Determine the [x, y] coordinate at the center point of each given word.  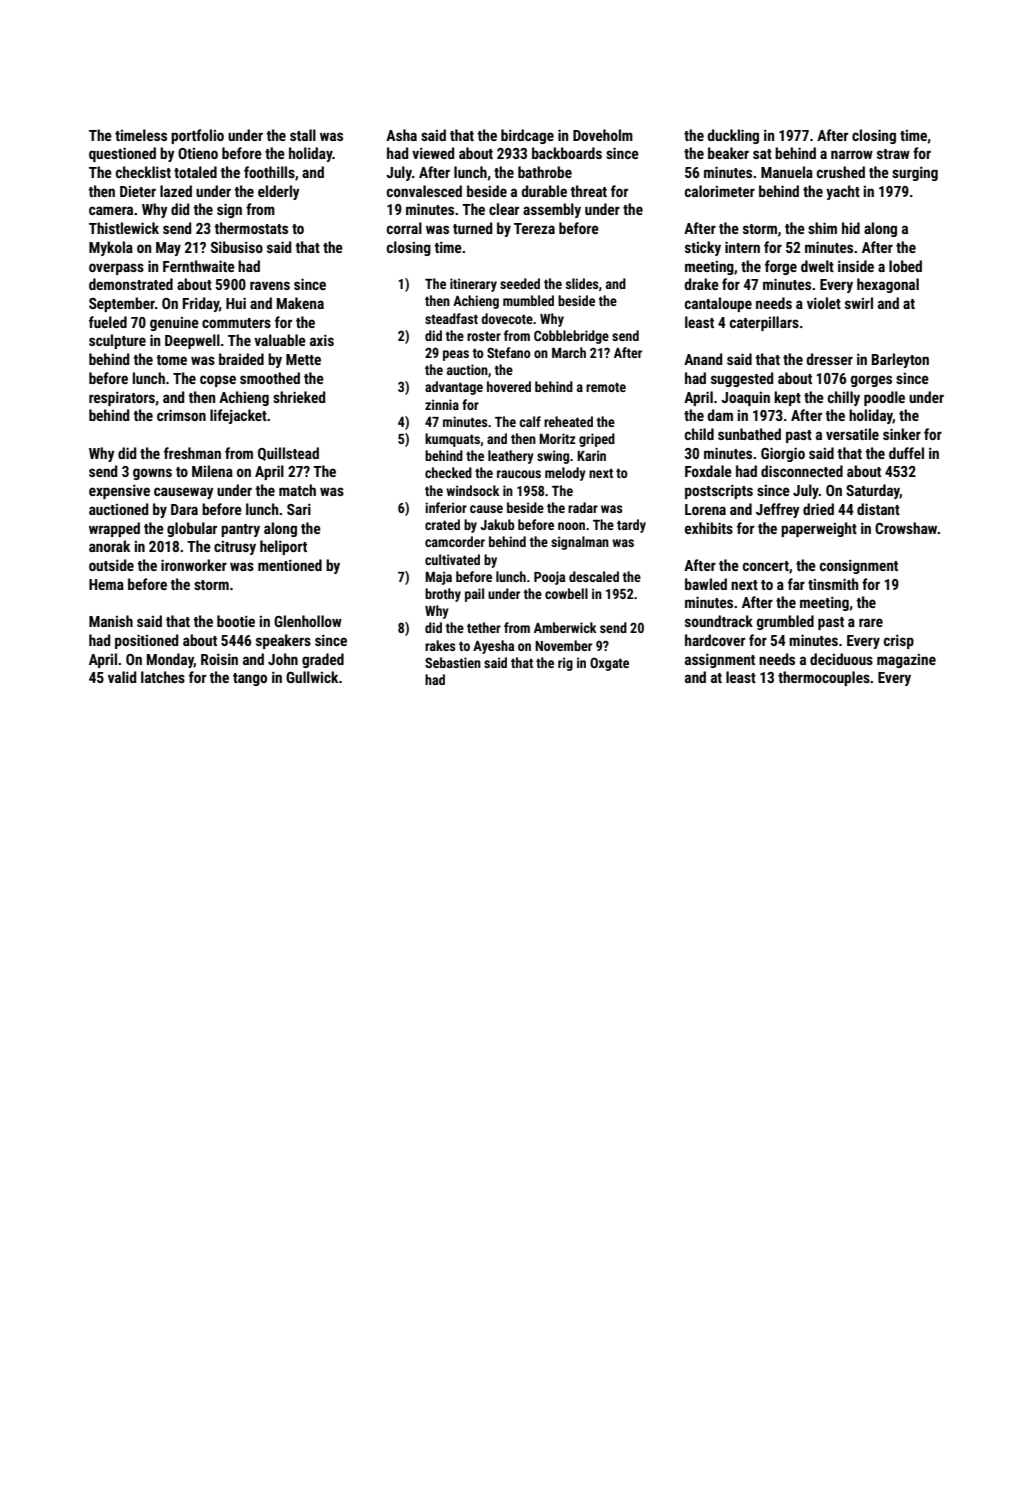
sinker [902, 434]
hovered [509, 386]
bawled [706, 584]
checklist [143, 172]
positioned [146, 641]
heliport [283, 547]
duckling [733, 136]
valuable [280, 340]
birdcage [527, 136]
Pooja [549, 578]
